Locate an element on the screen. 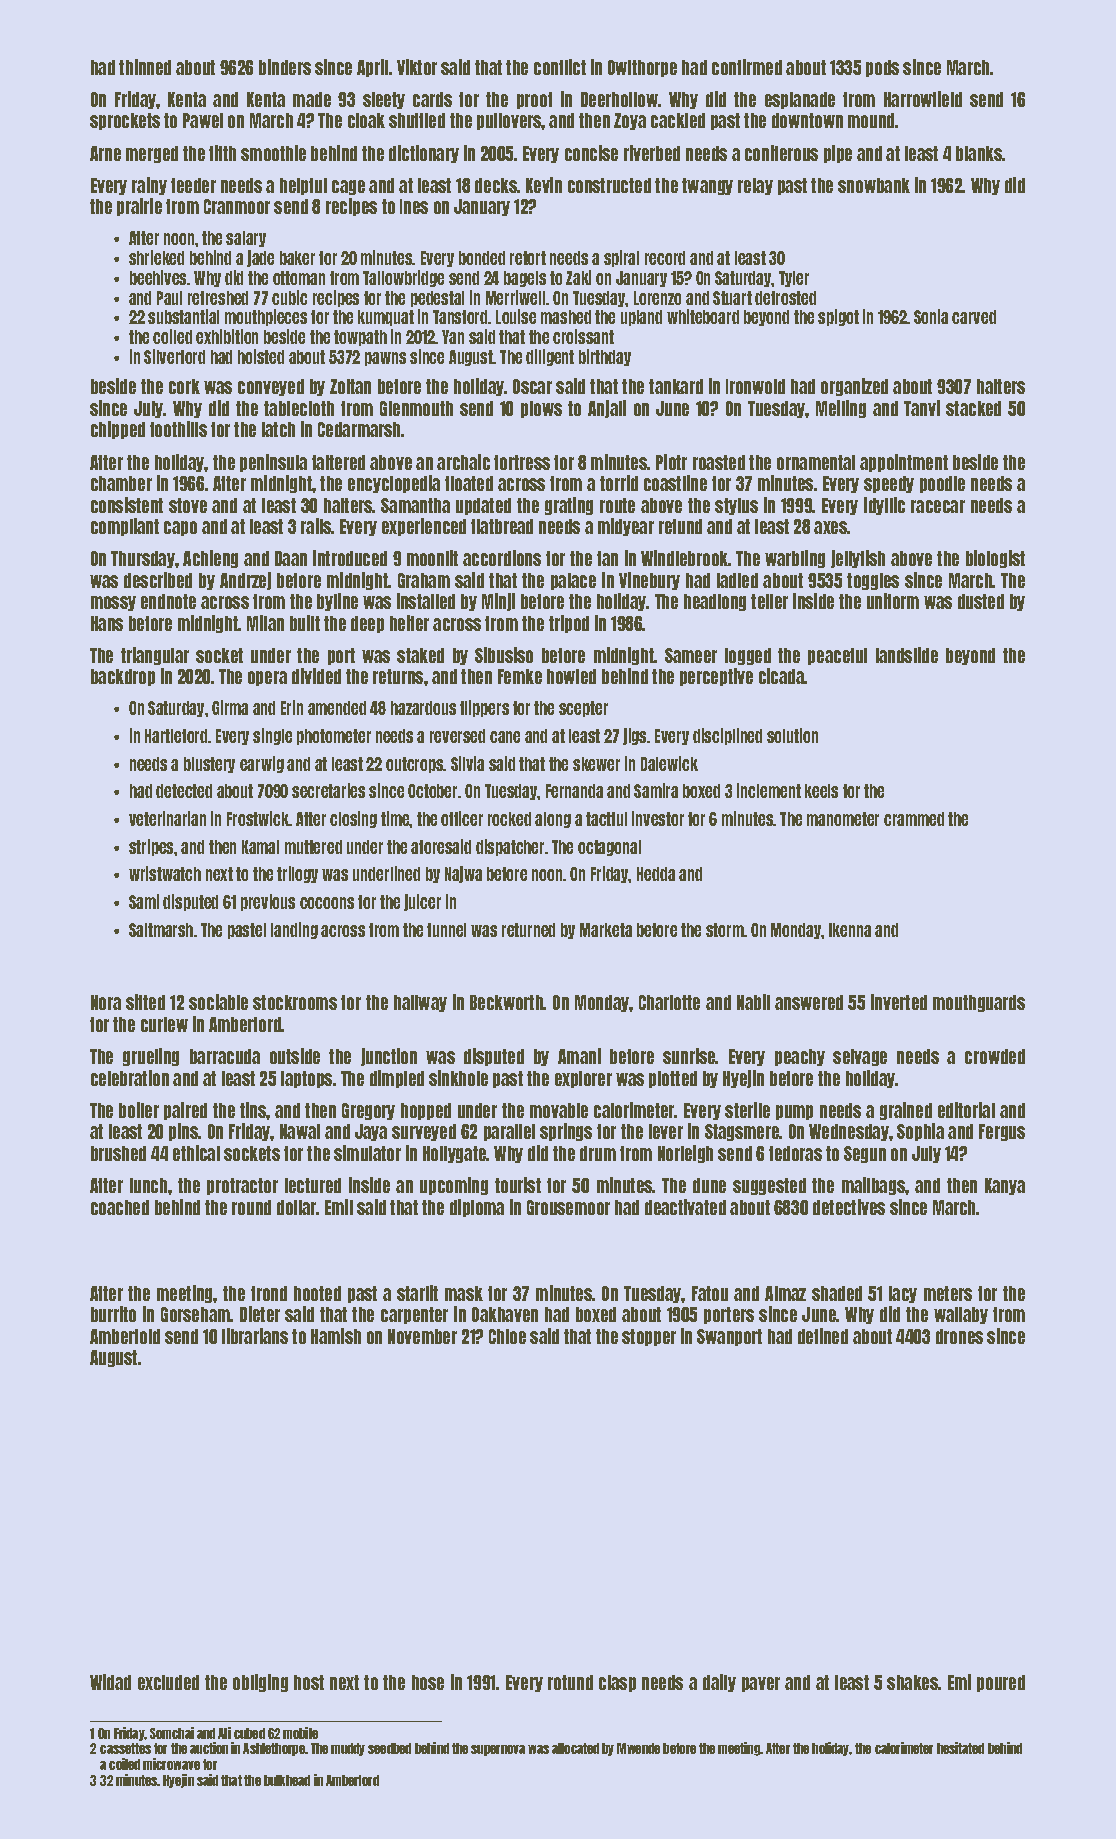  Anjali is located at coordinates (607, 409).
